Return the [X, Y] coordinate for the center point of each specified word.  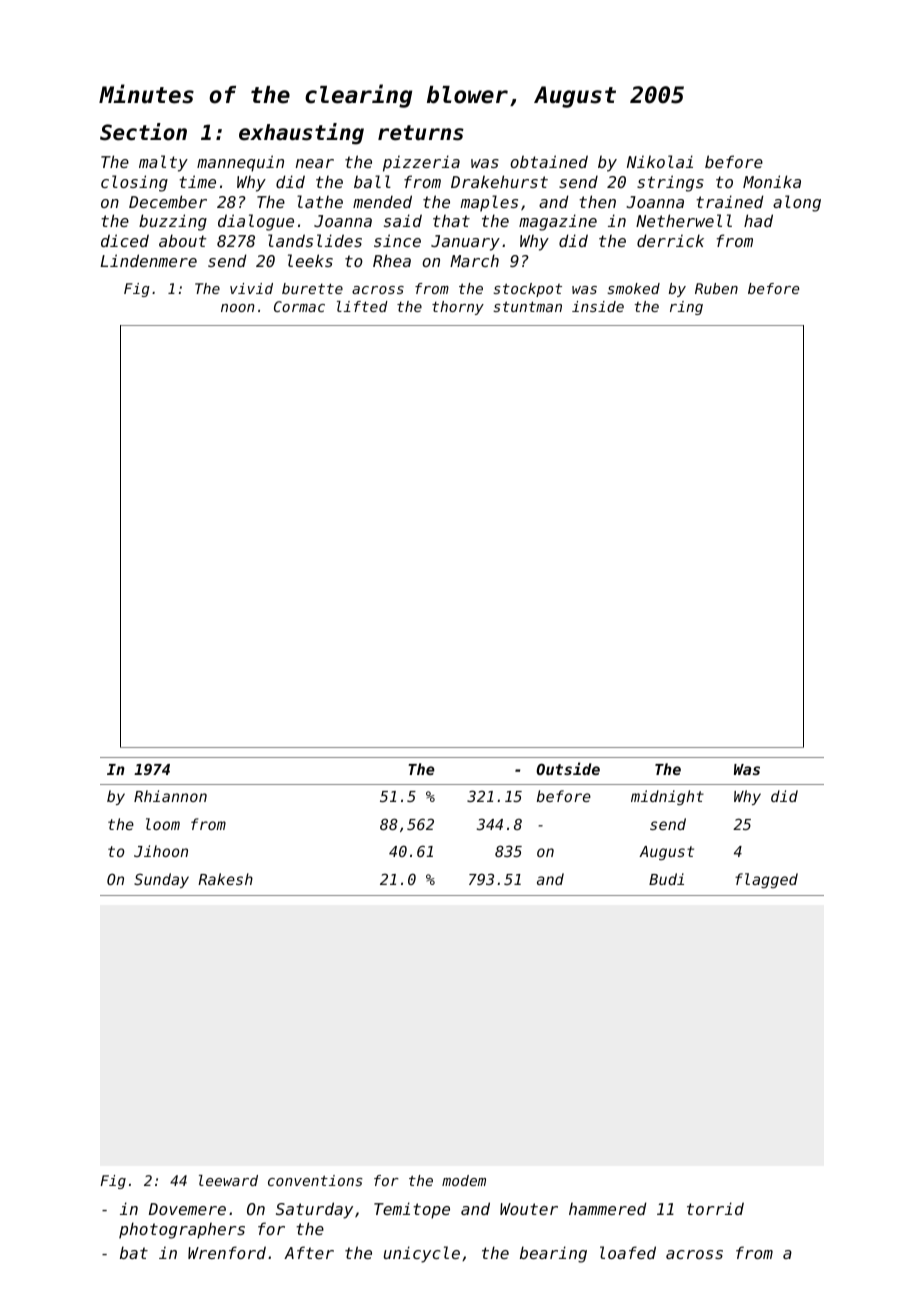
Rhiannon [170, 796]
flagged [766, 880]
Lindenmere [148, 260]
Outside [568, 768]
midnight [667, 797]
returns [421, 133]
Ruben [716, 288]
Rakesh [225, 879]
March [474, 260]
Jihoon [161, 851]
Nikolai [660, 161]
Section [143, 132]
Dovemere [187, 1209]
